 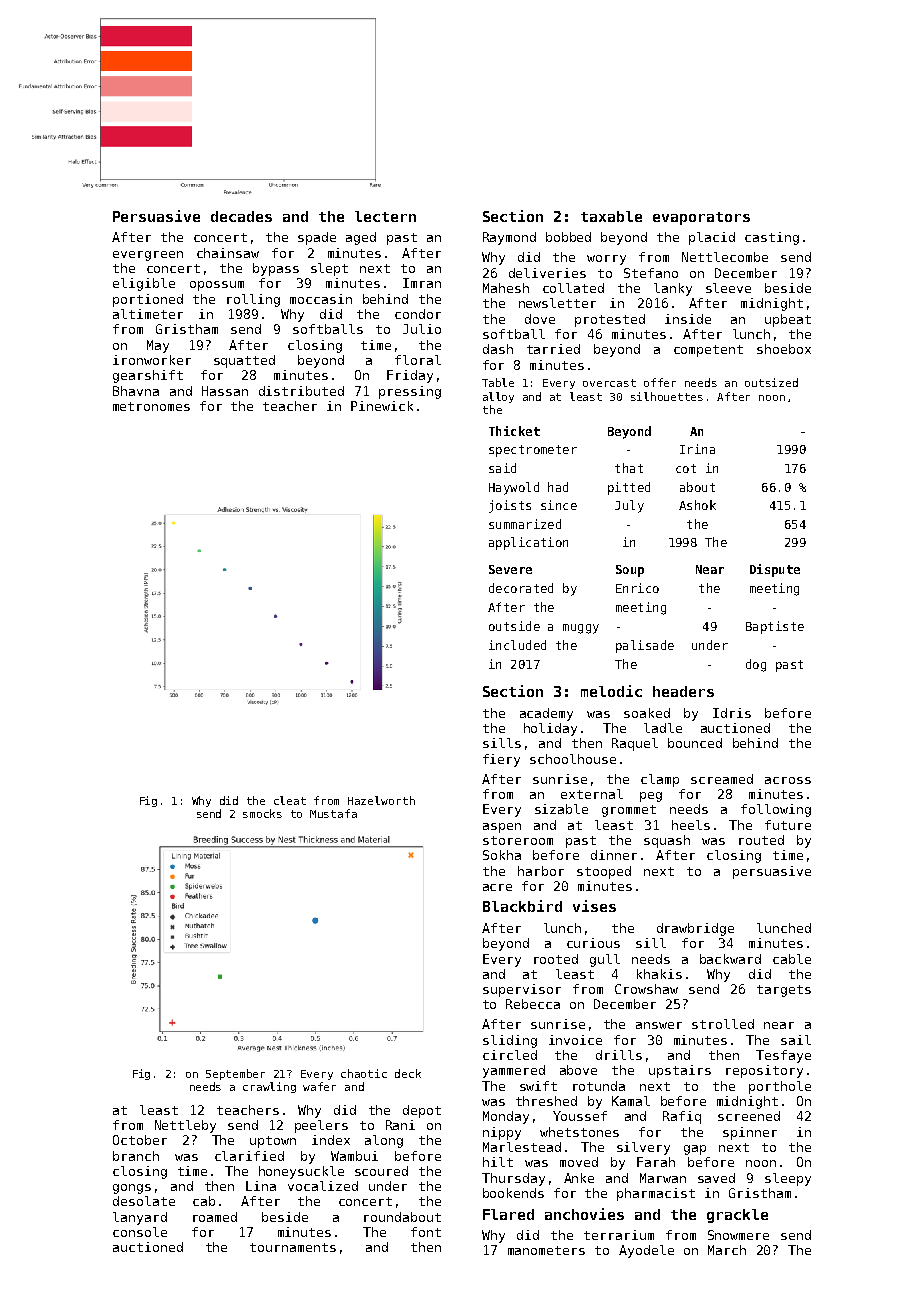 I want to click on crawling, so click(x=269, y=1087).
